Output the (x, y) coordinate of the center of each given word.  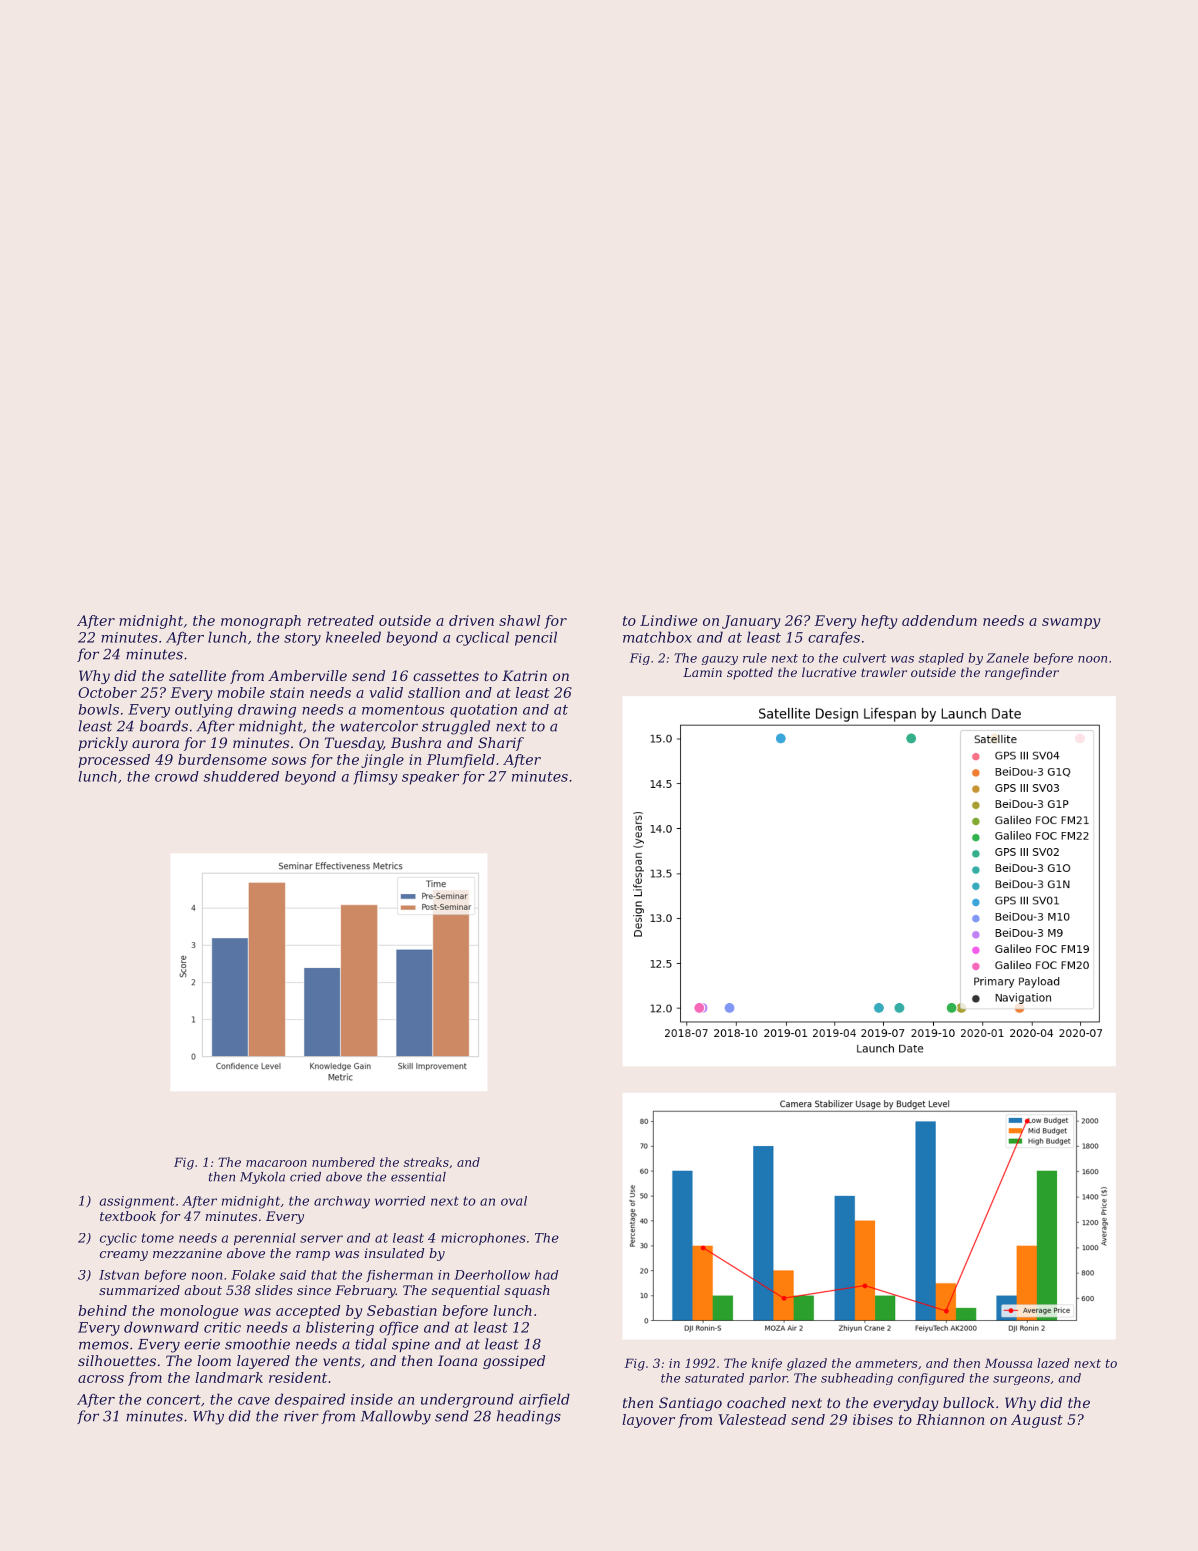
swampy (1071, 623)
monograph (261, 622)
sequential (466, 1291)
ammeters (886, 1363)
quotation (483, 711)
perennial (265, 1239)
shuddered (241, 776)
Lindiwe (668, 620)
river (301, 1416)
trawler (884, 672)
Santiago (690, 1404)
